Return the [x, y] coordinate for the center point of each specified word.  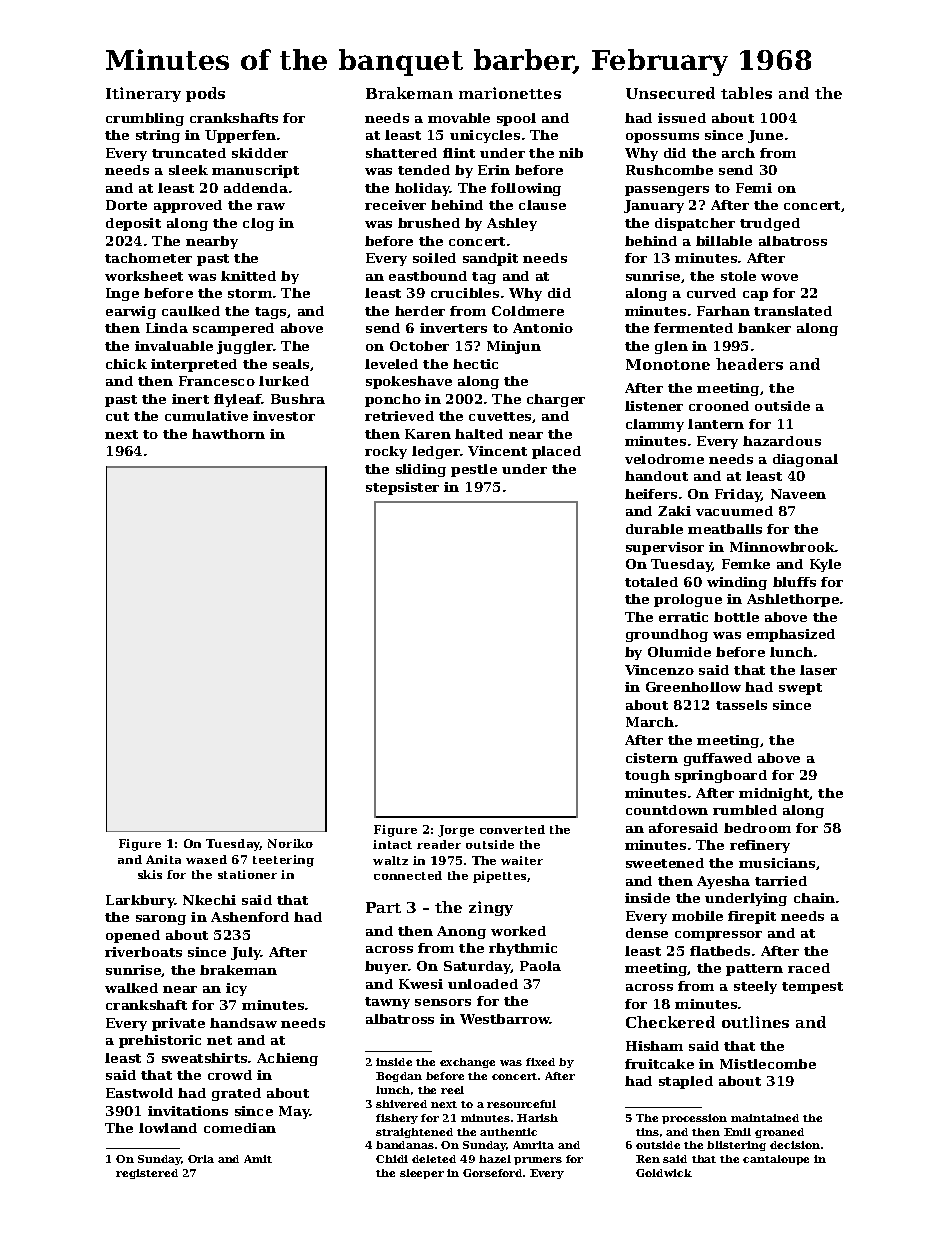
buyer [387, 967]
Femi [754, 188]
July [246, 953]
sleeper [422, 1174]
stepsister [402, 488]
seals [291, 364]
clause [542, 205]
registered [147, 1174]
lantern [716, 424]
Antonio [543, 328]
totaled [651, 582]
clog [258, 224]
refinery [760, 846]
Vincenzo [659, 670]
